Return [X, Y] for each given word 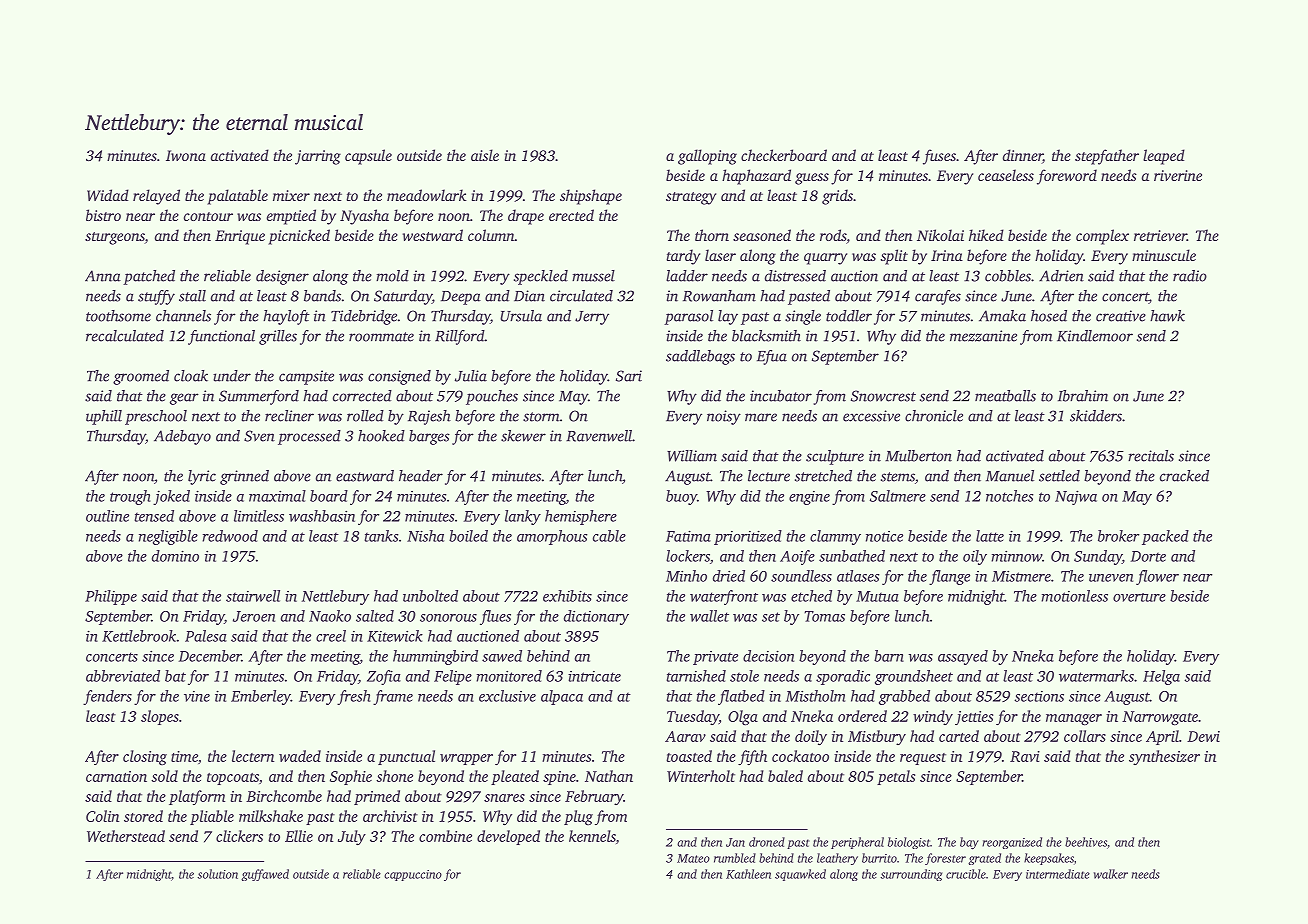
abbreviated [123, 676]
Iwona [186, 155]
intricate [594, 676]
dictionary [596, 617]
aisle [485, 155]
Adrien [1061, 276]
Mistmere [1021, 576]
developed [508, 837]
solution [217, 874]
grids [837, 197]
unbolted [430, 596]
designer [282, 277]
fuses [939, 157]
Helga [1161, 677]
